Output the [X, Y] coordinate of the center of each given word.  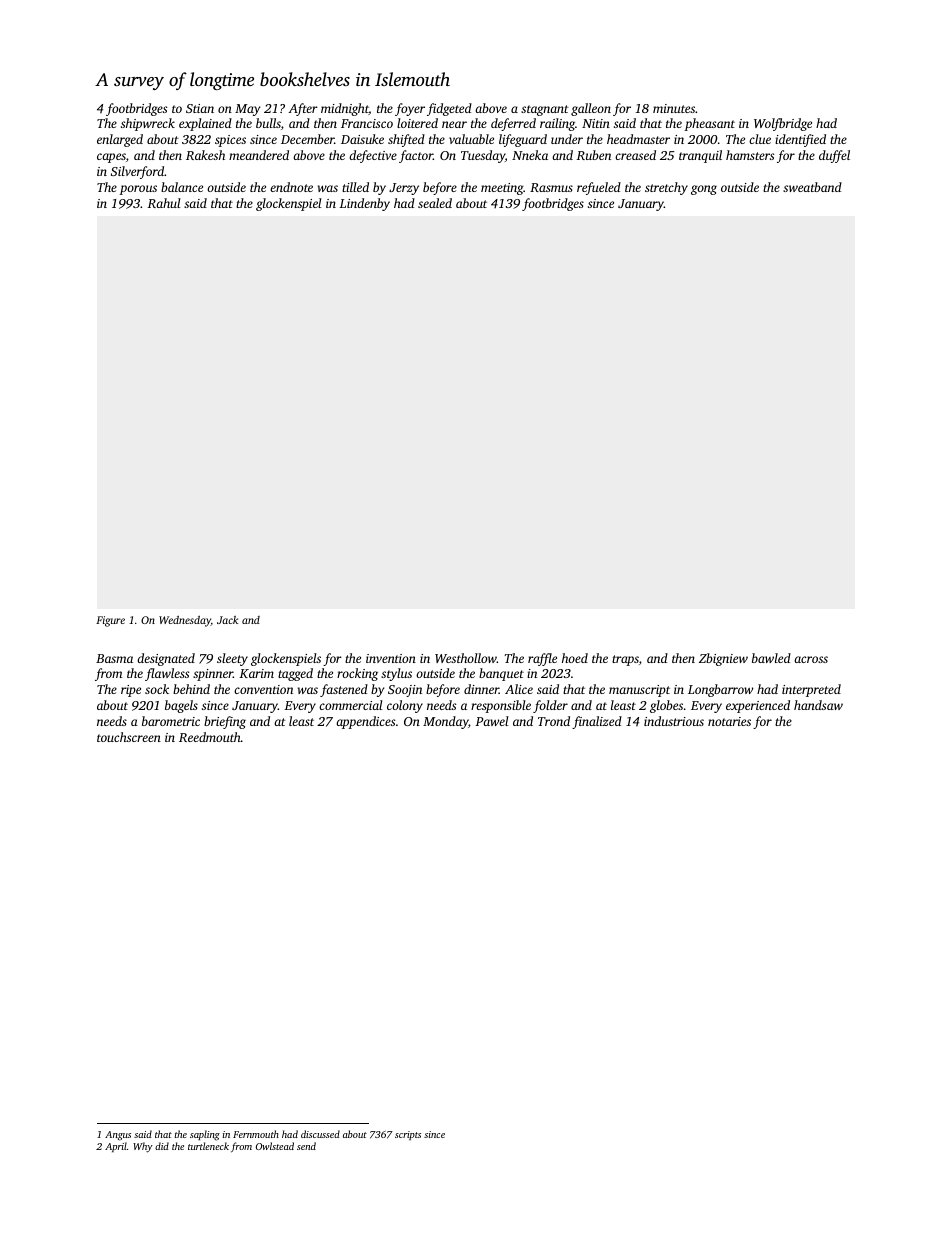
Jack [227, 620]
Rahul [164, 203]
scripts [408, 1135]
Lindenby [364, 204]
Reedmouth [210, 737]
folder [550, 706]
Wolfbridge [783, 124]
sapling [205, 1135]
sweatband [812, 187]
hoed [575, 658]
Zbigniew [723, 659]
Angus [118, 1136]
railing [557, 124]
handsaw [818, 705]
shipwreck [148, 124]
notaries [729, 721]
